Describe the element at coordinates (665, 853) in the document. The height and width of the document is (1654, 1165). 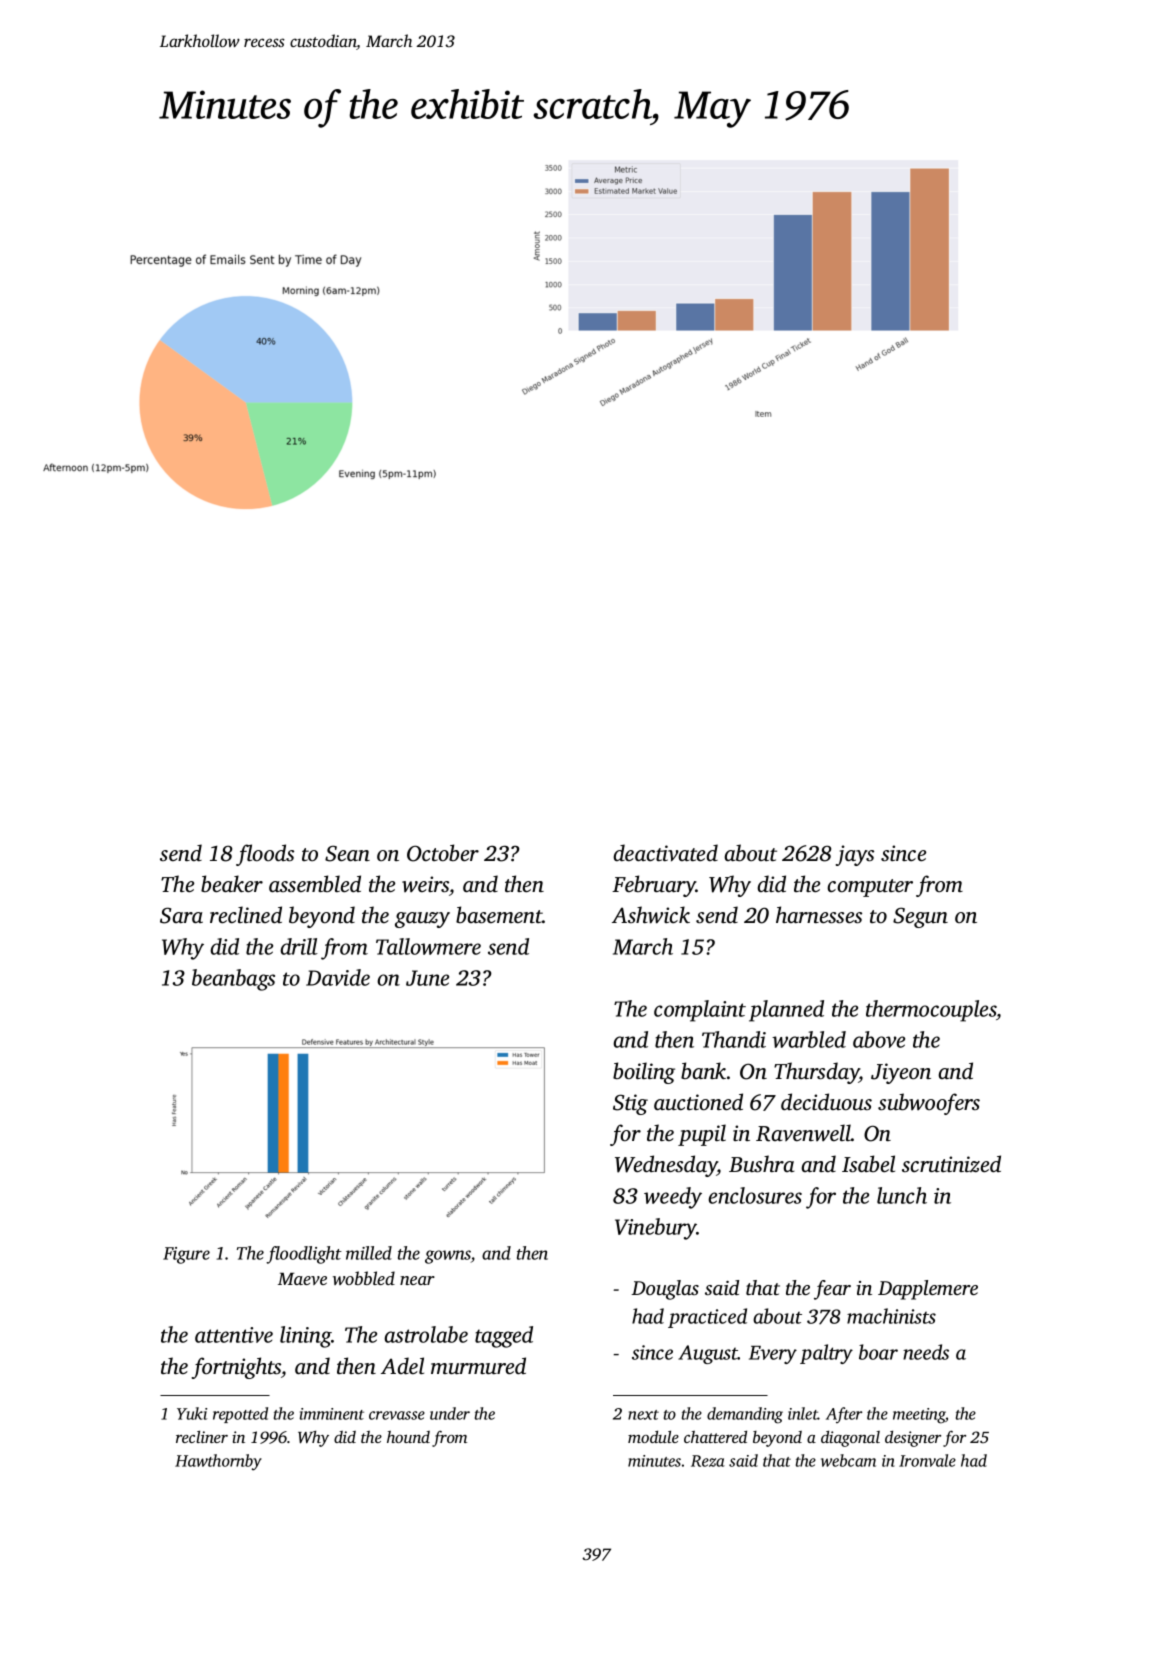
I see `deactivated` at that location.
